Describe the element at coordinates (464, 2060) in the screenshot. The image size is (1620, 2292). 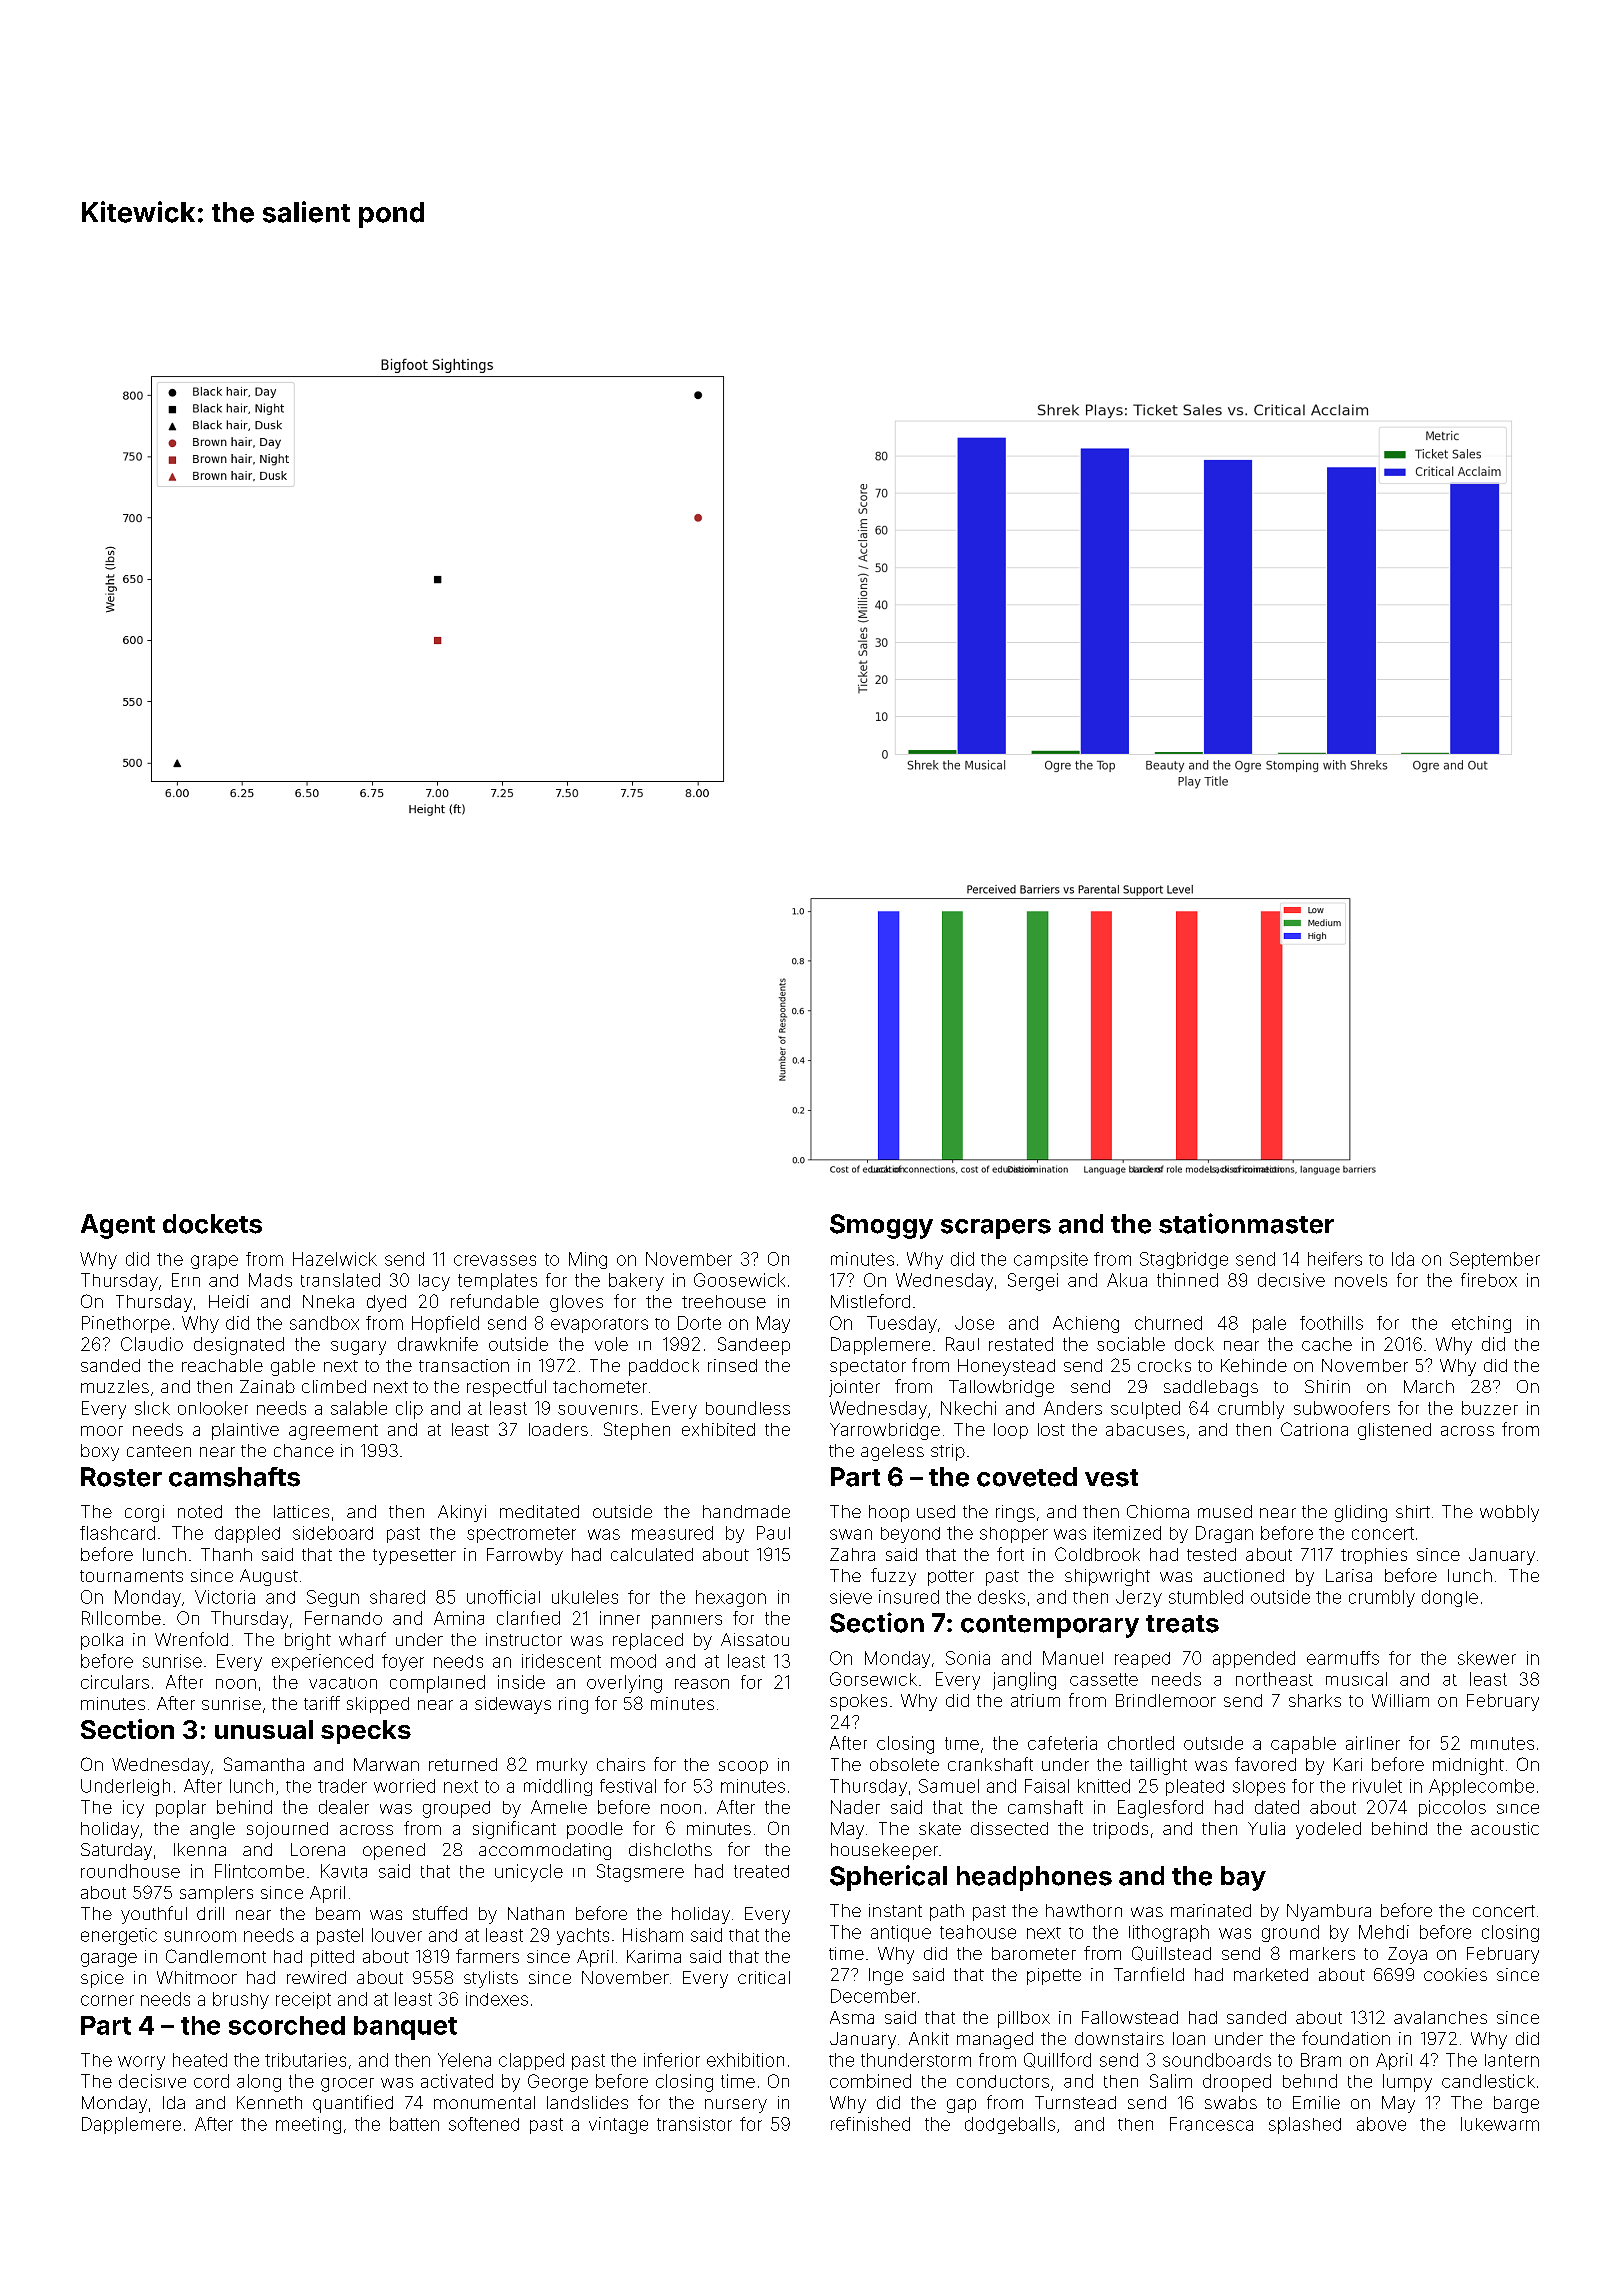
I see `Yelena` at that location.
